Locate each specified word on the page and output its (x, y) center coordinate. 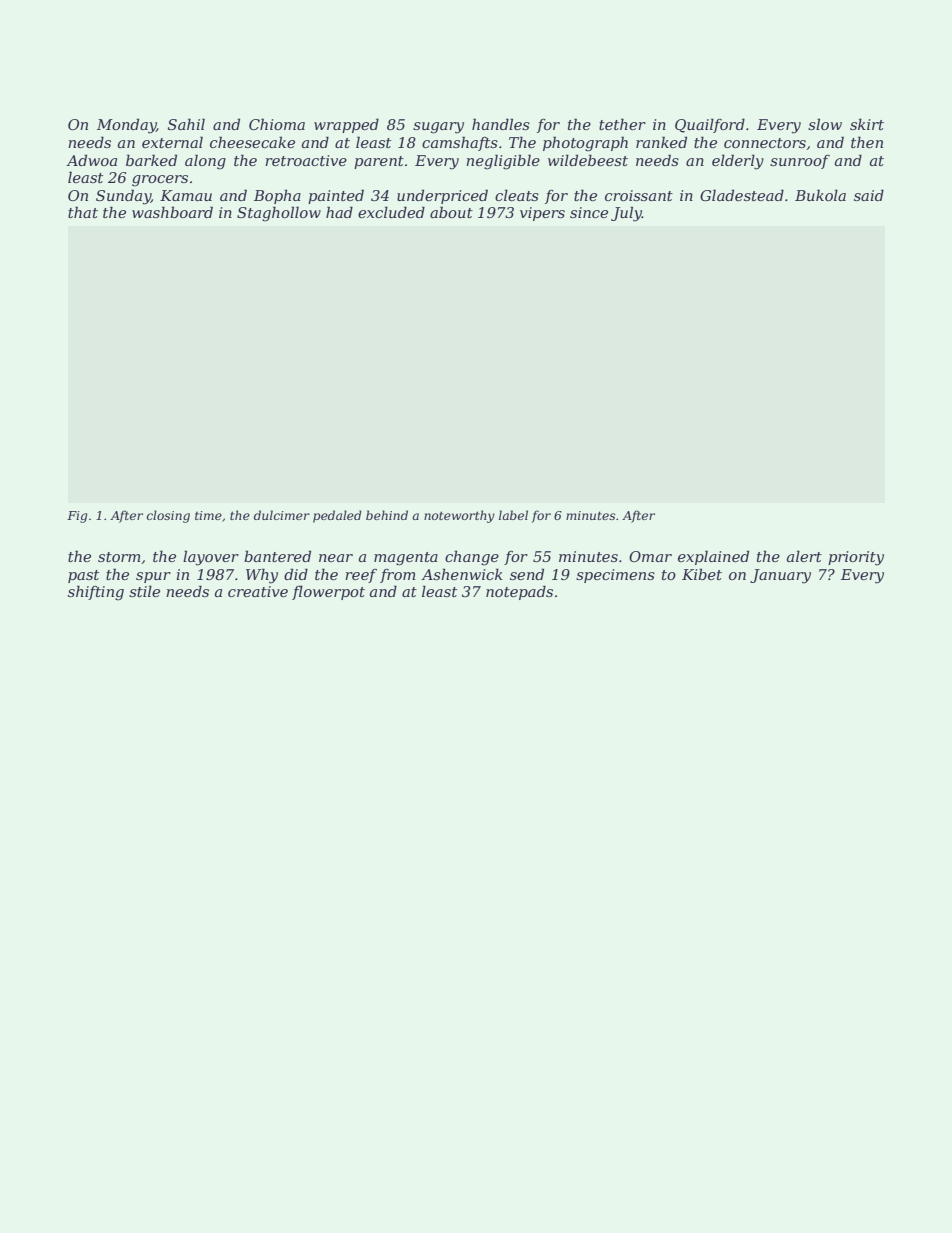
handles (501, 124)
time (208, 515)
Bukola (820, 195)
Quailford (710, 125)
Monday (126, 126)
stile (144, 591)
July (626, 214)
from (397, 576)
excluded (391, 212)
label (513, 515)
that (83, 212)
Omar (650, 556)
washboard (172, 212)
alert (804, 556)
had (339, 212)
